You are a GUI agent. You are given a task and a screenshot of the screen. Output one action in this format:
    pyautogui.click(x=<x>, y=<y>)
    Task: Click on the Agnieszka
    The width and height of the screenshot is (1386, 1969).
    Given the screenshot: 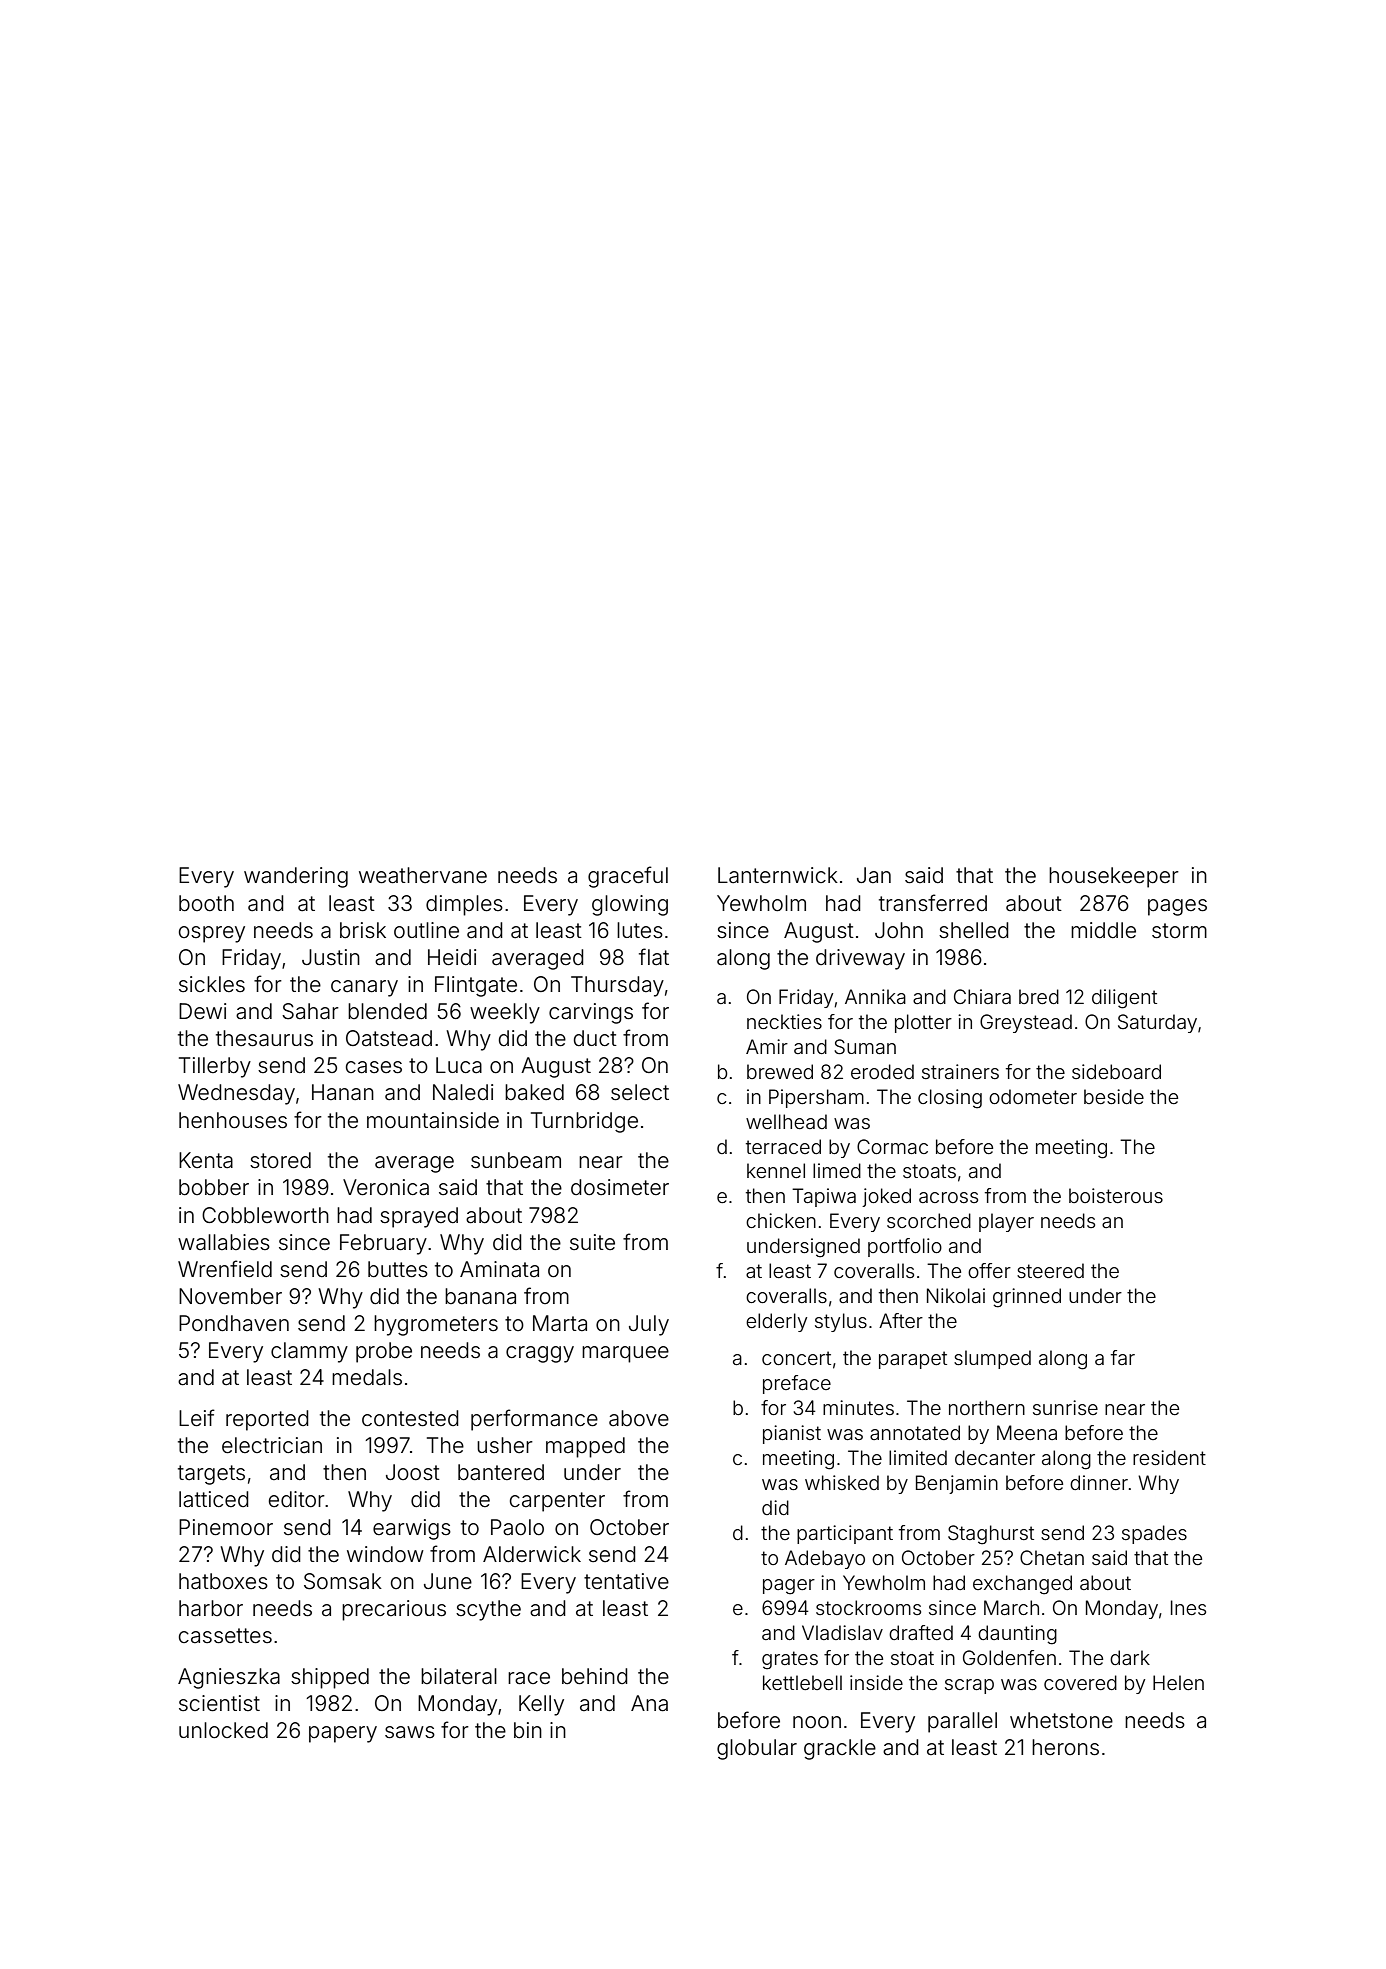 What is the action you would take?
    pyautogui.click(x=229, y=1678)
